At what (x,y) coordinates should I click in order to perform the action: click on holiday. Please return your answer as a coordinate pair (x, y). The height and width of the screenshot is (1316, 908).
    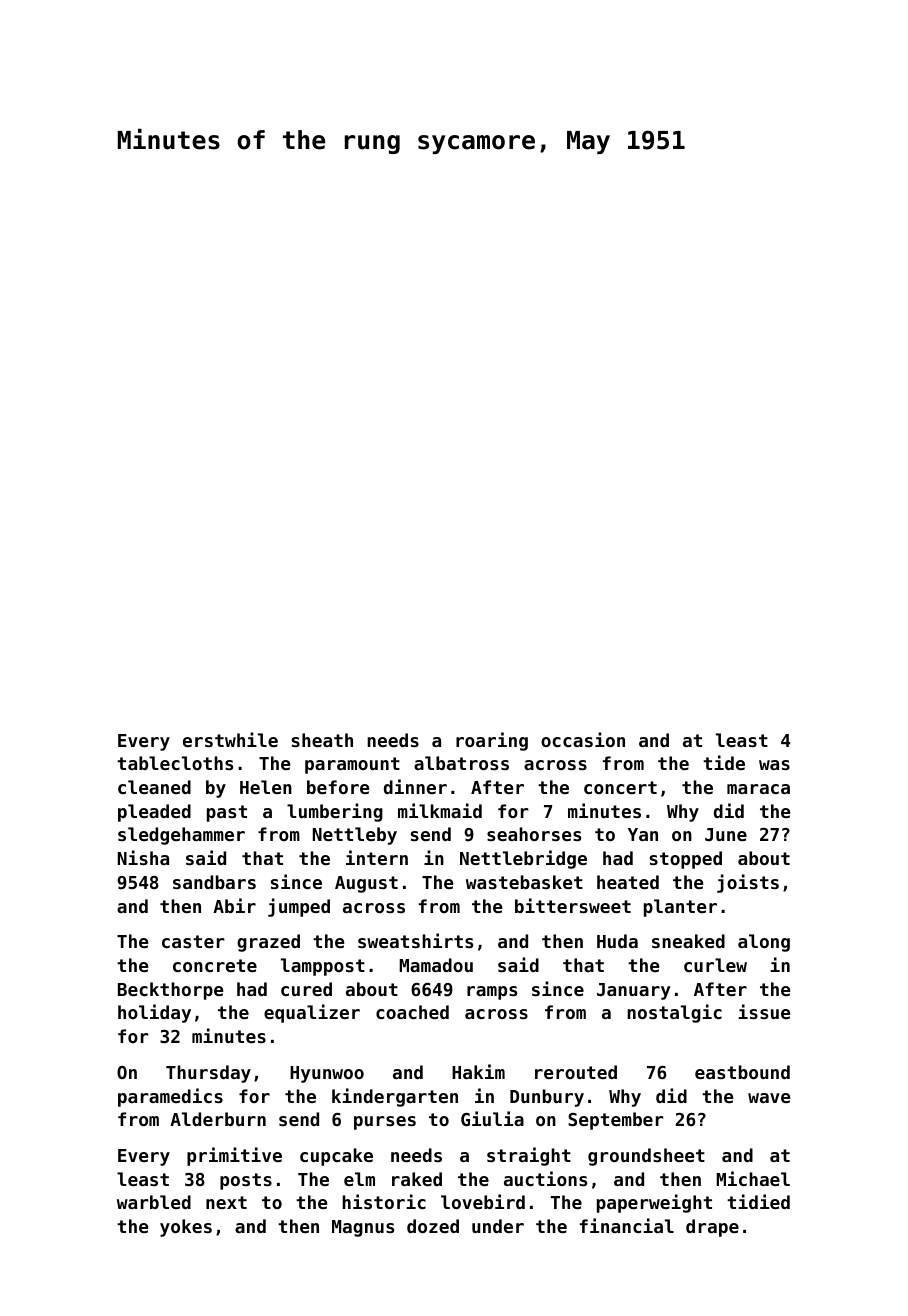
    Looking at the image, I should click on (154, 1013).
